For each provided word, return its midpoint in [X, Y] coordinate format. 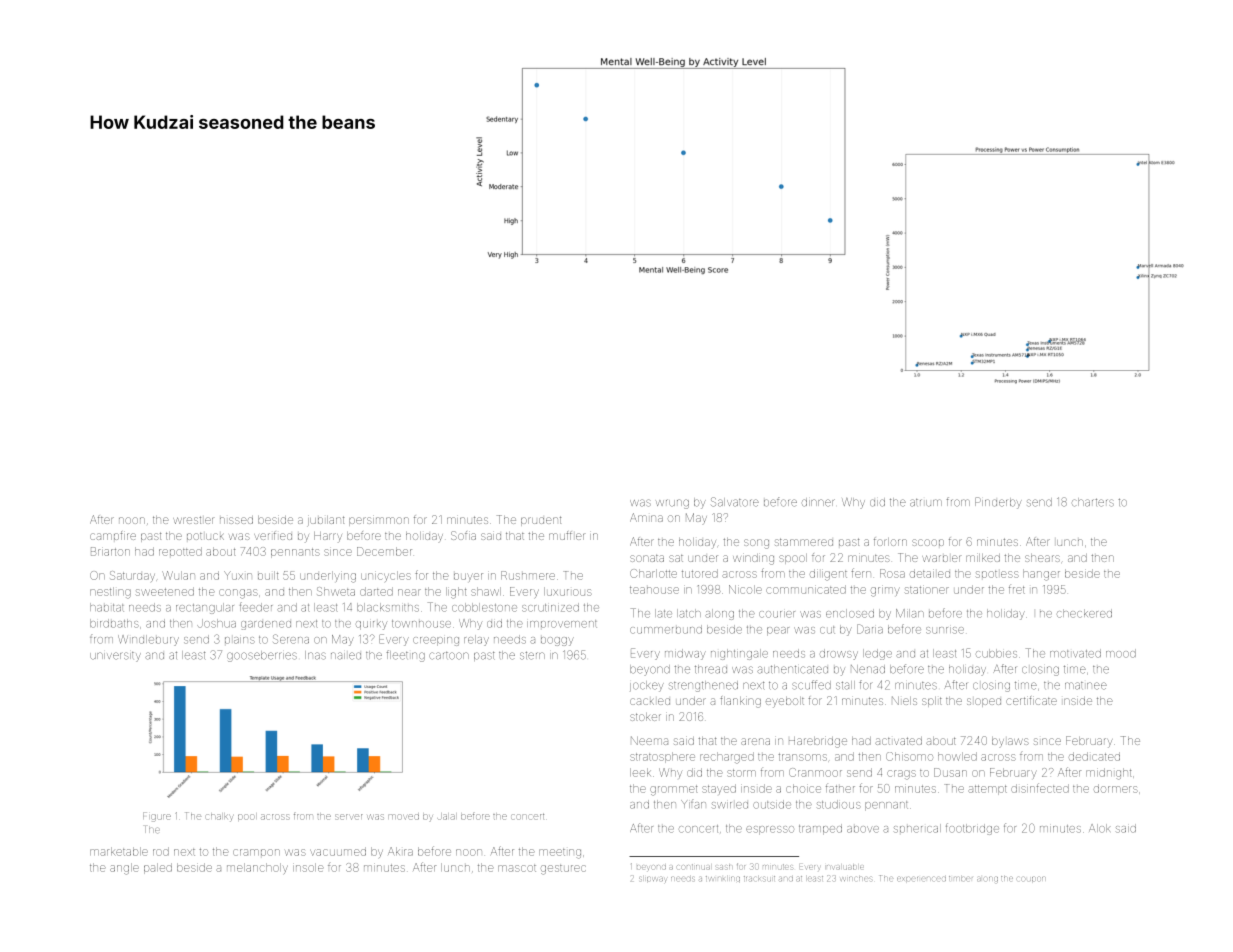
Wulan [178, 575]
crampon [256, 852]
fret [1017, 590]
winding [753, 559]
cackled [650, 701]
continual [693, 867]
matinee [1086, 686]
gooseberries [262, 656]
